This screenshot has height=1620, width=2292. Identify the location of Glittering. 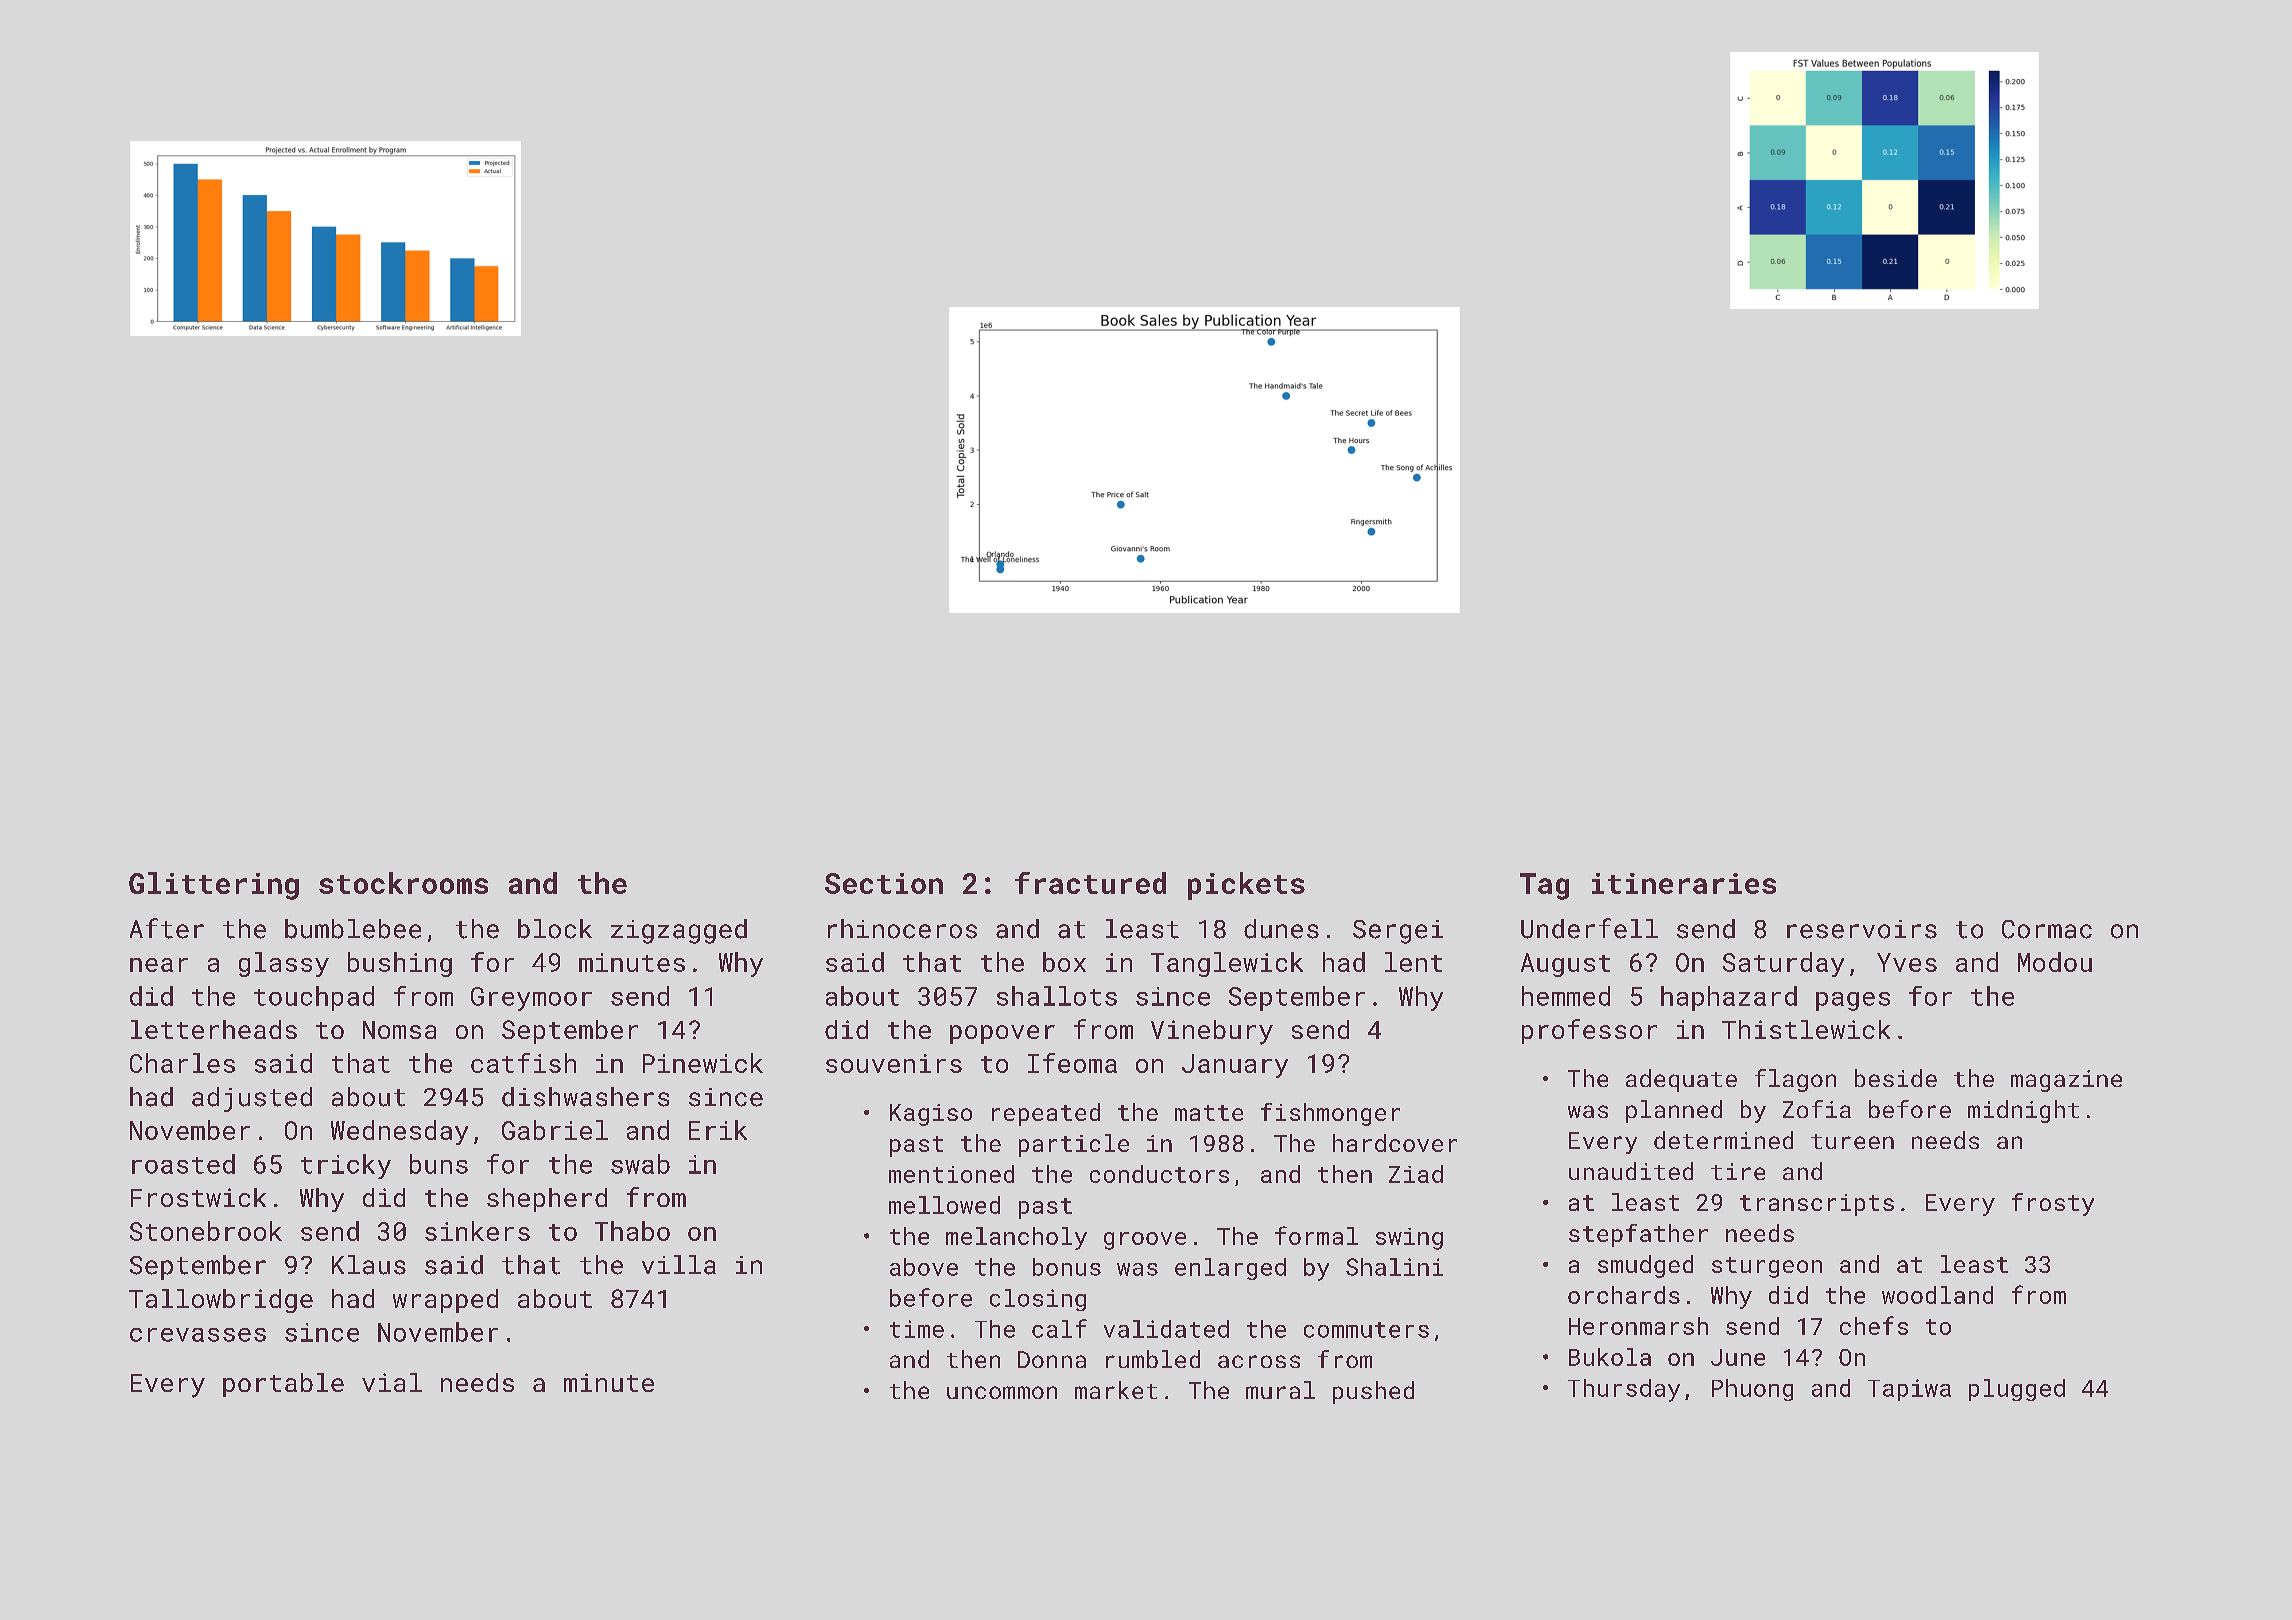
(214, 886).
